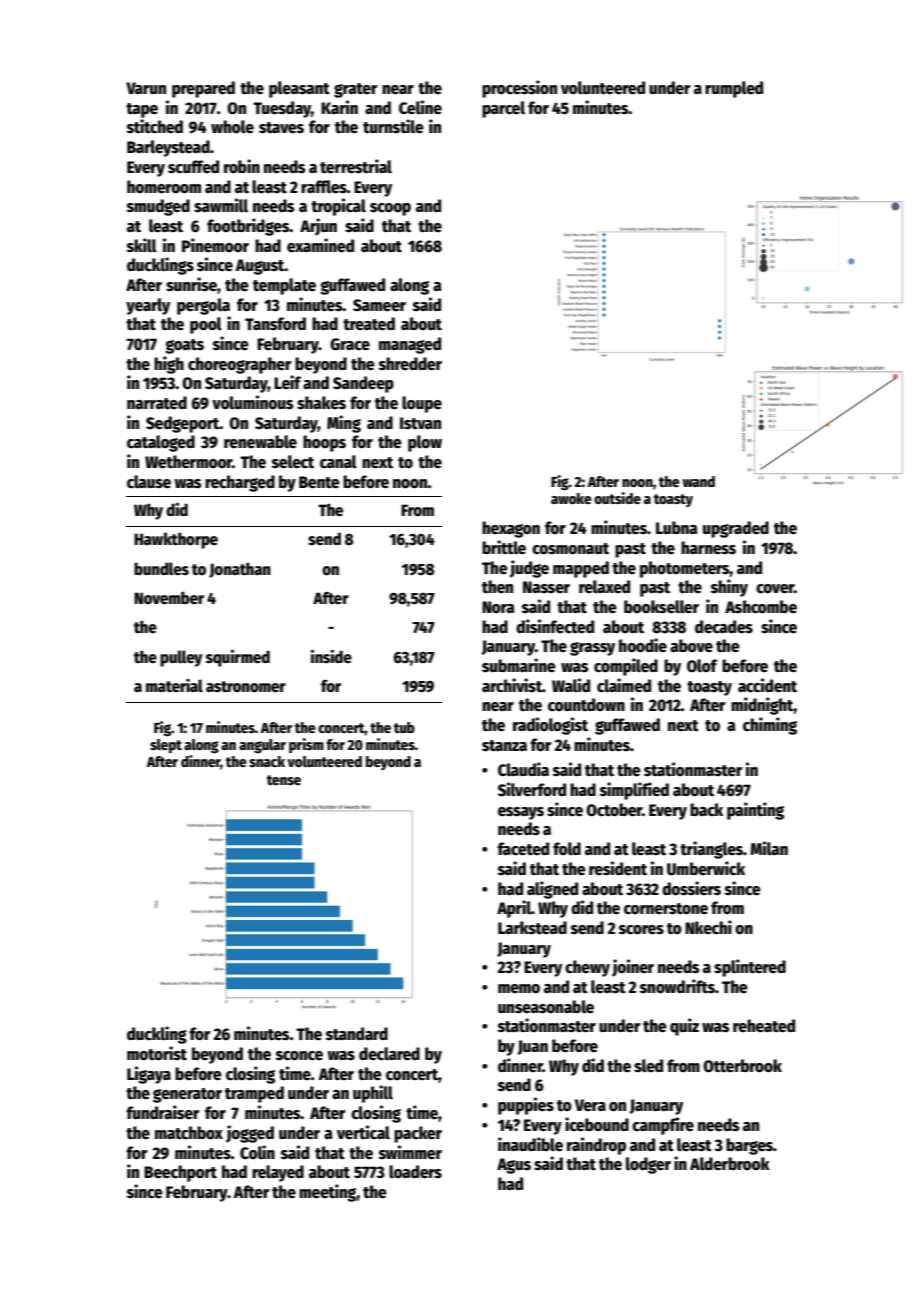 The width and height of the document is (924, 1314). I want to click on robin, so click(242, 166).
